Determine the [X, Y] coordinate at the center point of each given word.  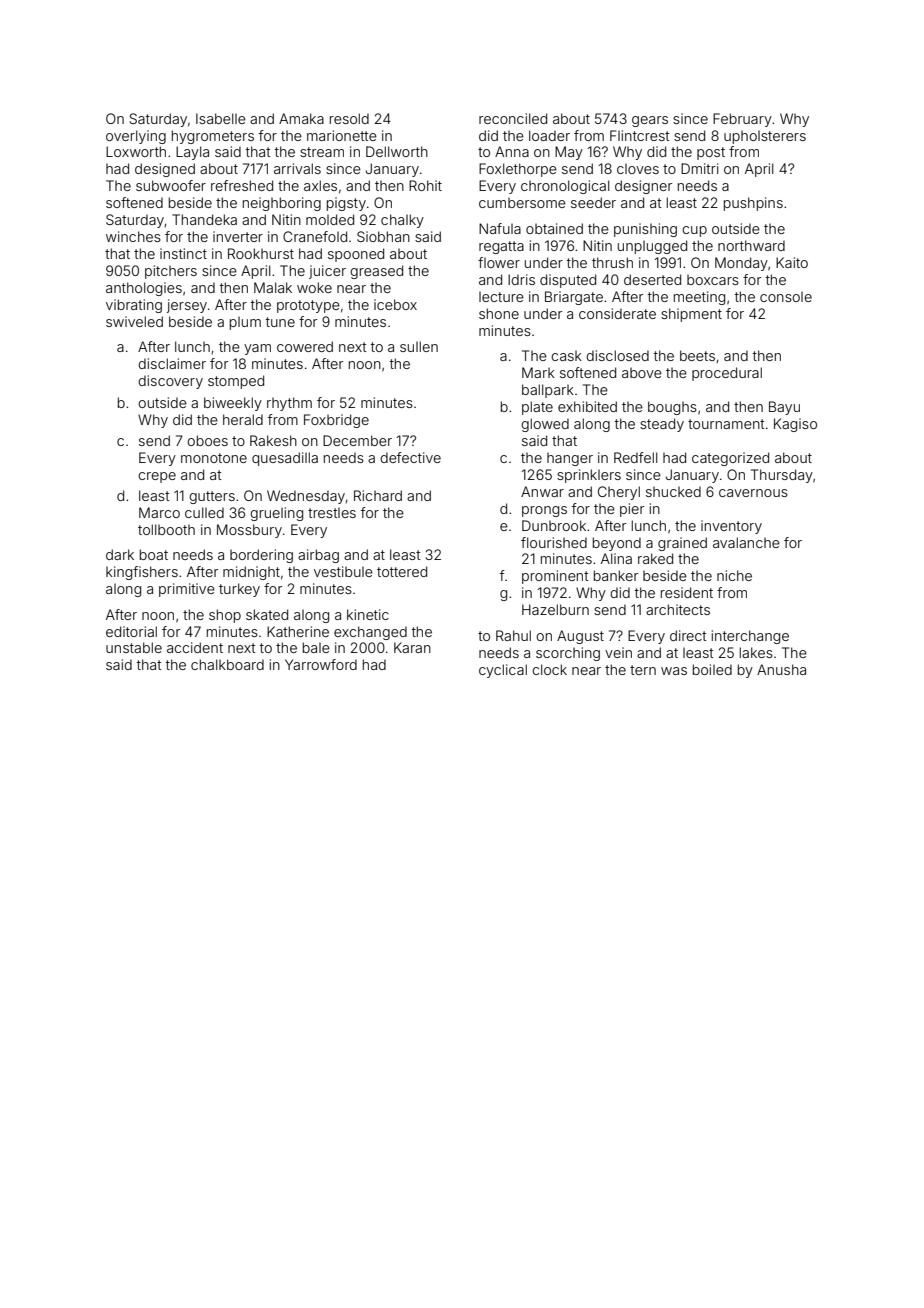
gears [650, 121]
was [674, 671]
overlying [136, 137]
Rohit [425, 185]
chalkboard [227, 664]
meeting [699, 298]
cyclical [503, 671]
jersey [187, 306]
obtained [554, 228]
